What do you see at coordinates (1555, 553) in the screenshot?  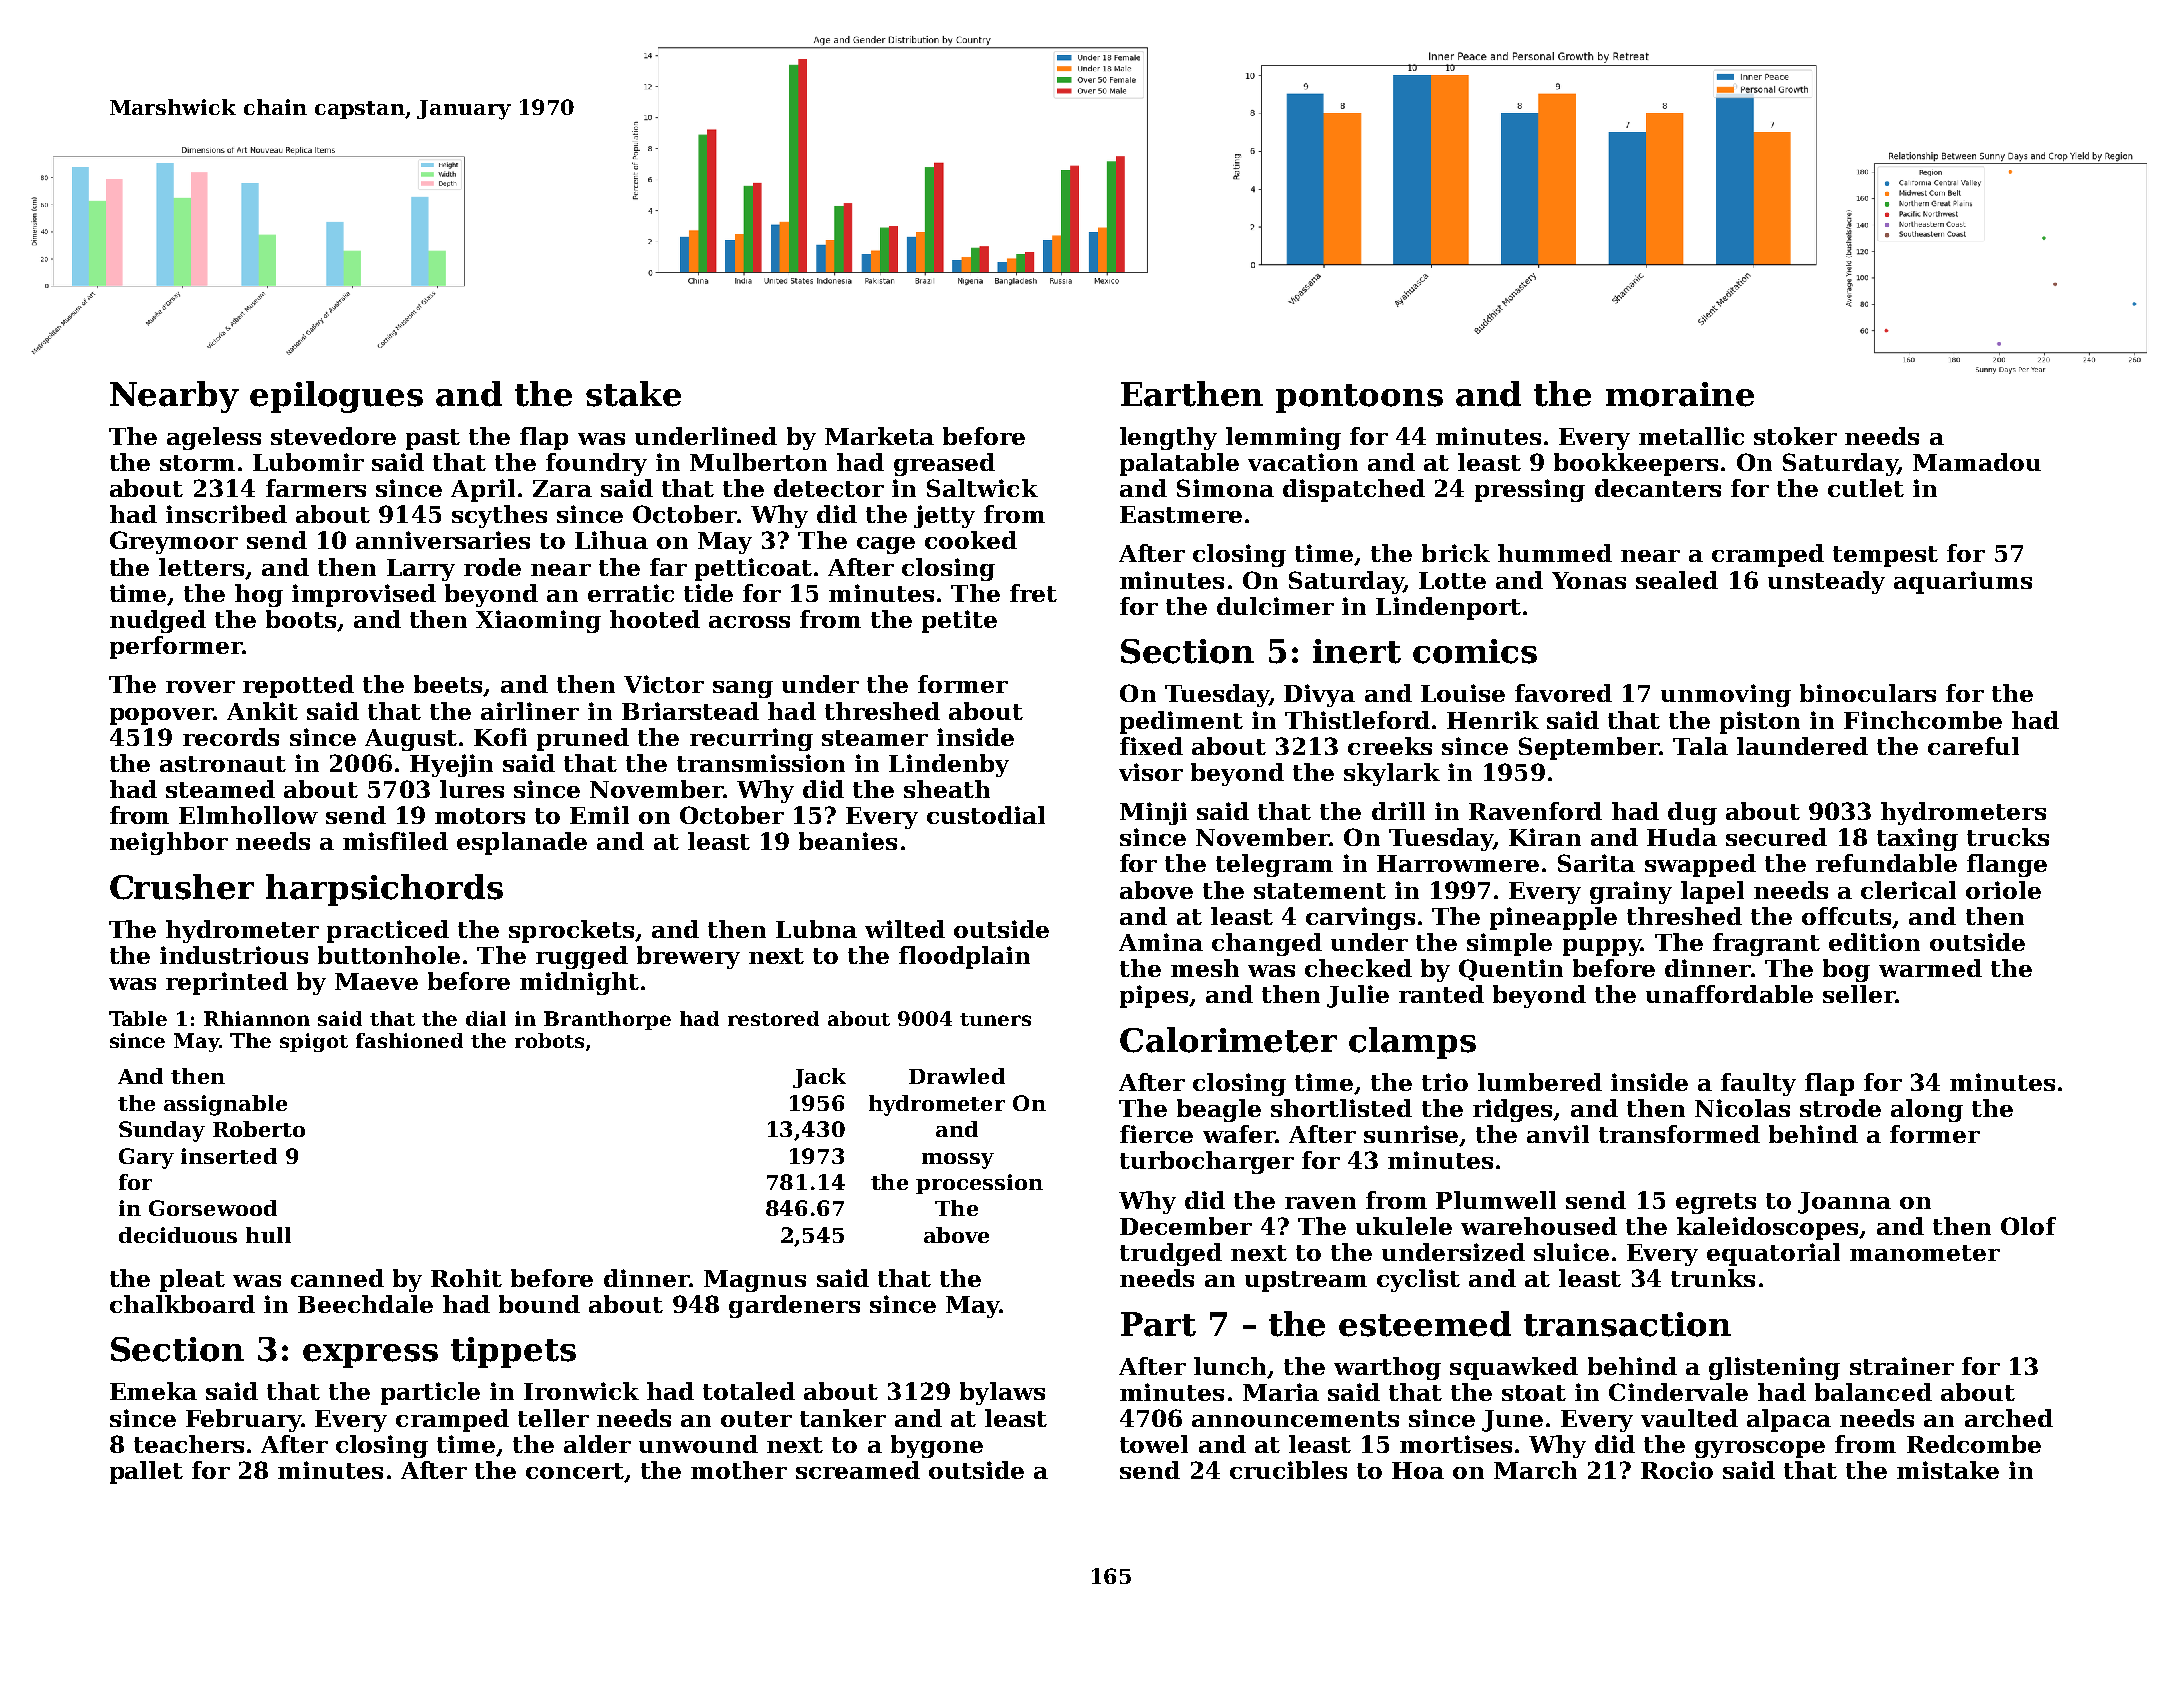 I see `hummed` at bounding box center [1555, 553].
